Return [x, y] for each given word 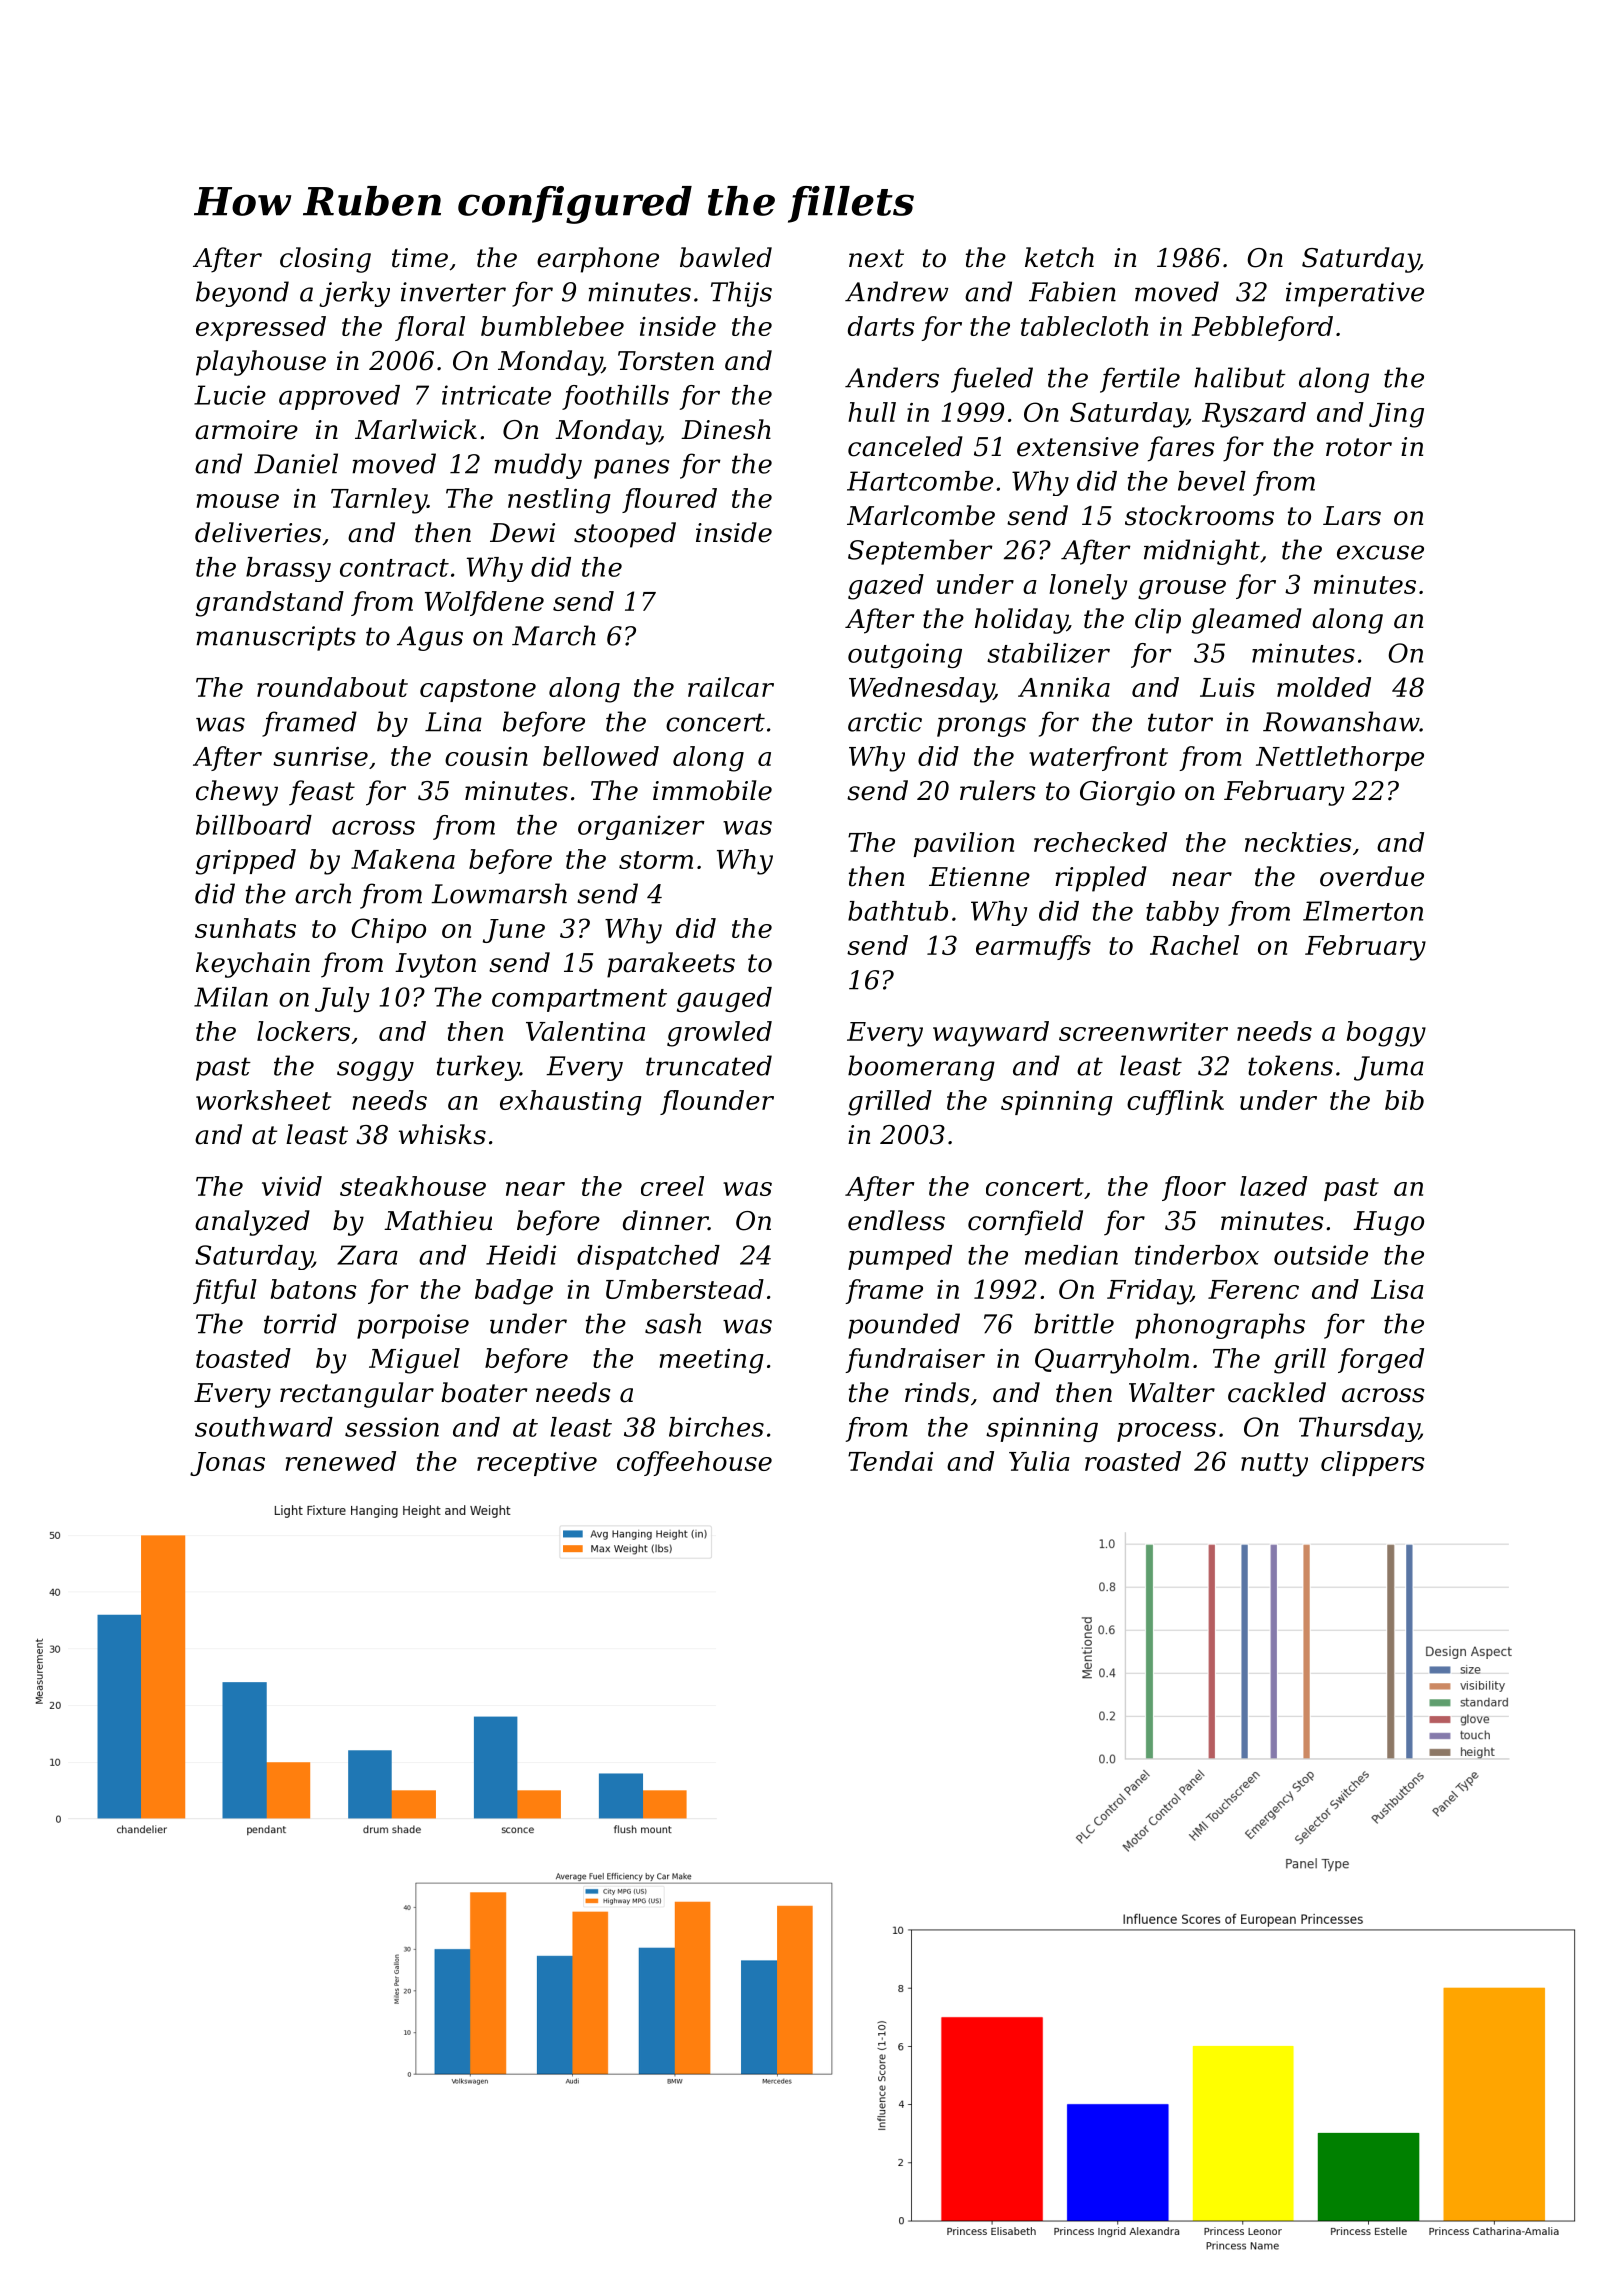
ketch [1059, 257]
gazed [886, 587]
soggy [375, 1071]
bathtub [898, 911]
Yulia [1039, 1461]
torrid [300, 1323]
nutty [1274, 1465]
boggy [1386, 1034]
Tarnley [379, 501]
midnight [1202, 552]
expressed [261, 328]
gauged [724, 999]
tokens [1290, 1065]
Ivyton [435, 965]
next [876, 258]
